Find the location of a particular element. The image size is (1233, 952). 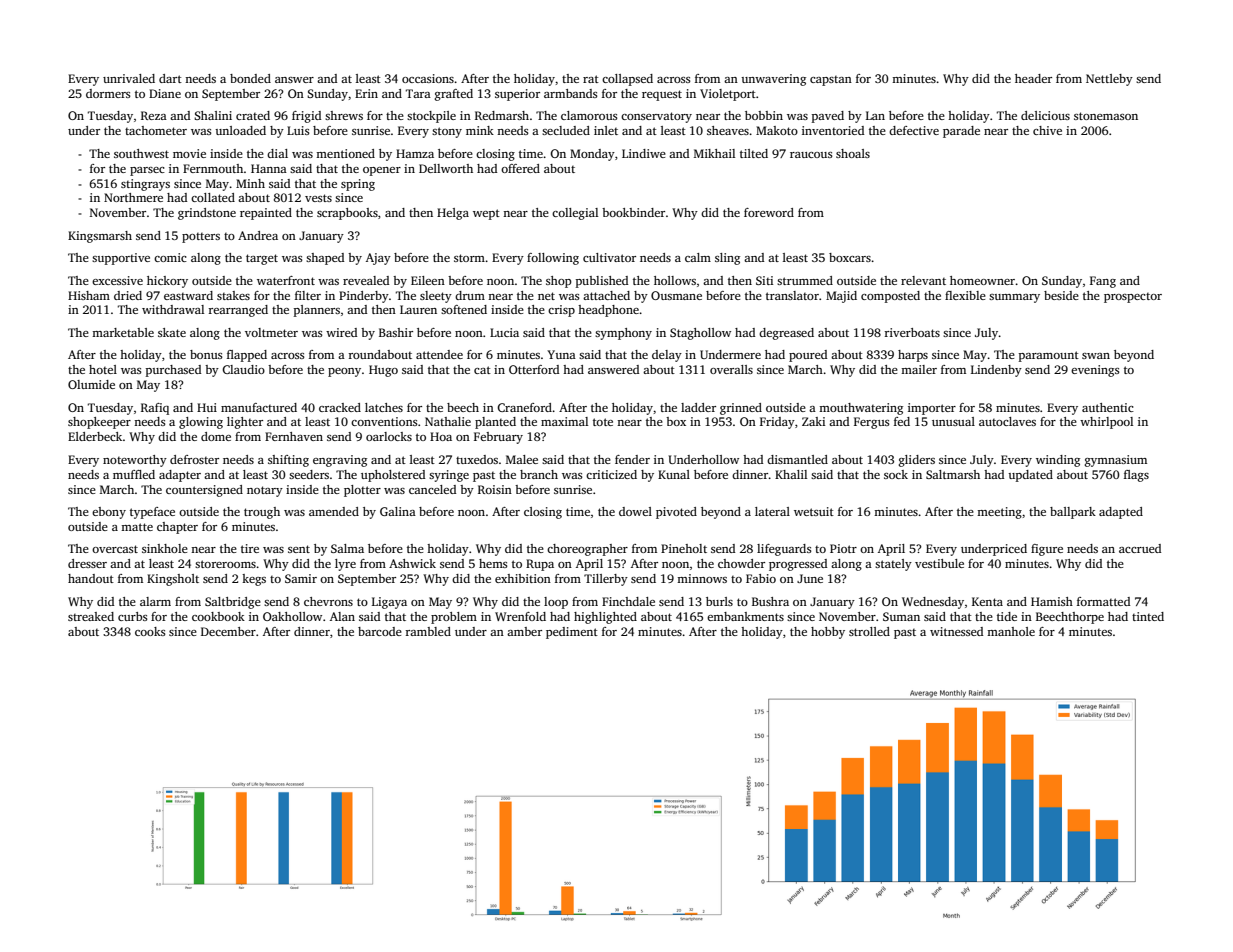

Fang is located at coordinates (1103, 282).
